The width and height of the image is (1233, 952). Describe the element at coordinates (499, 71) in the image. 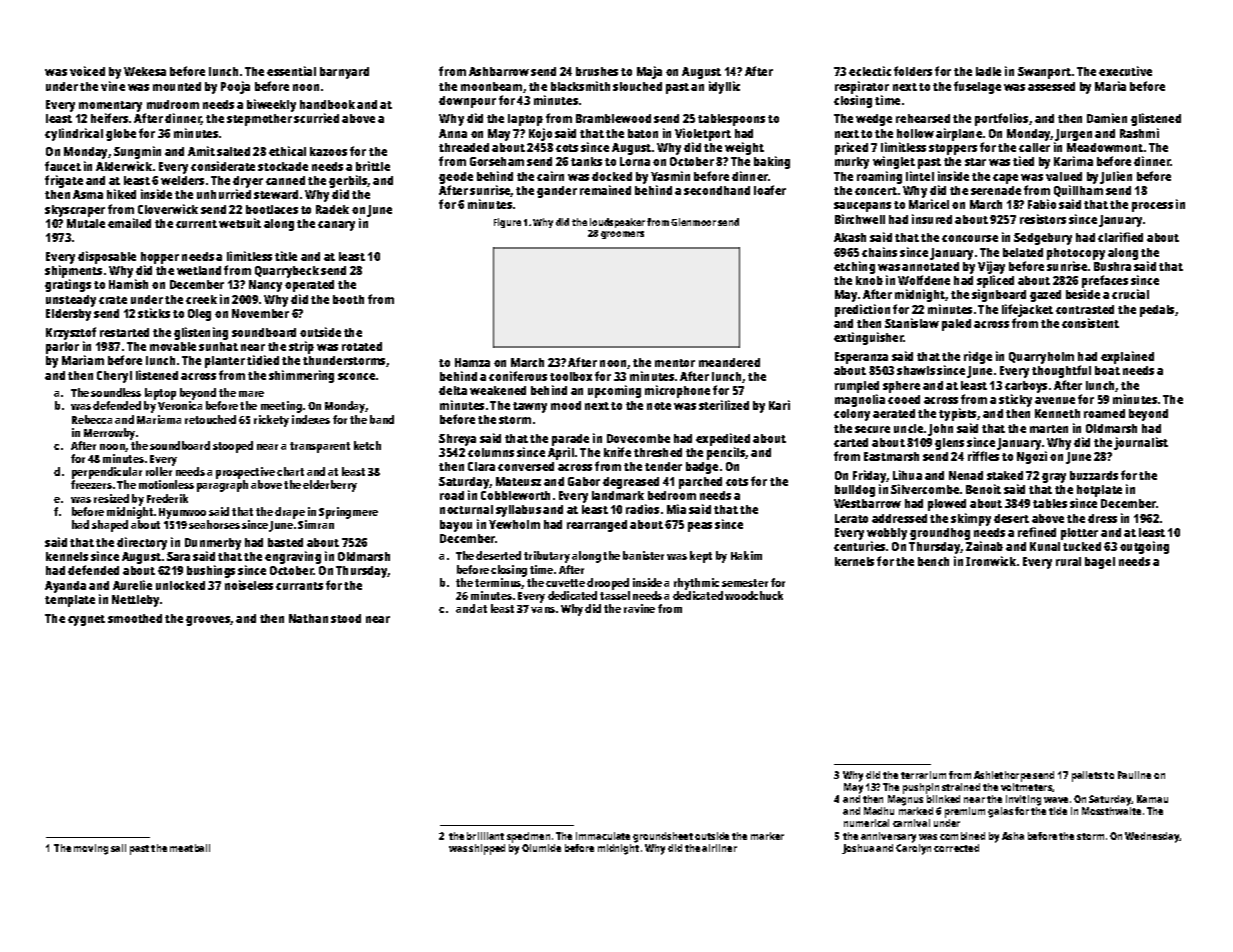

I see `Ashbarrow` at that location.
